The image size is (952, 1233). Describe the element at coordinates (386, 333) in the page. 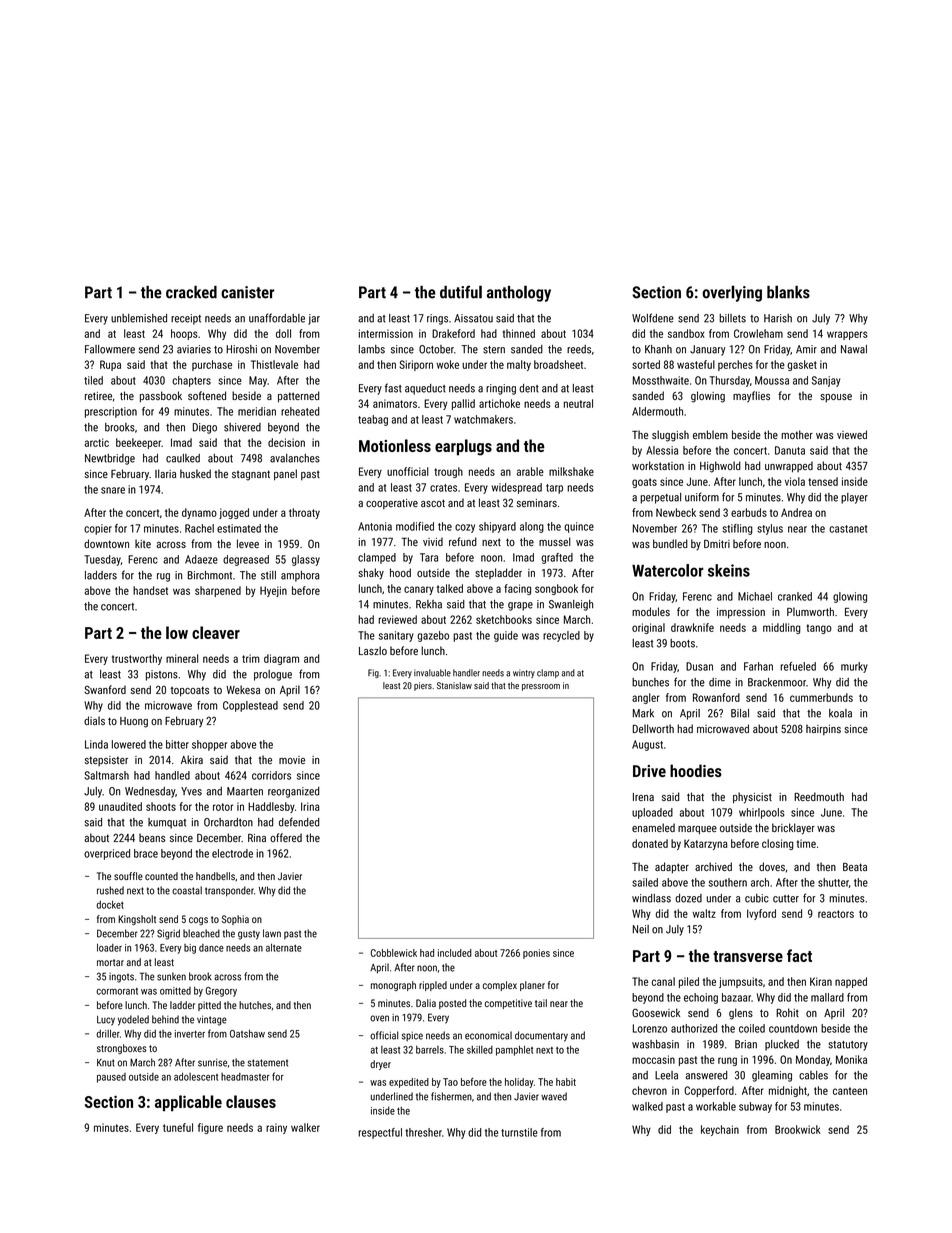

I see `intermission` at that location.
